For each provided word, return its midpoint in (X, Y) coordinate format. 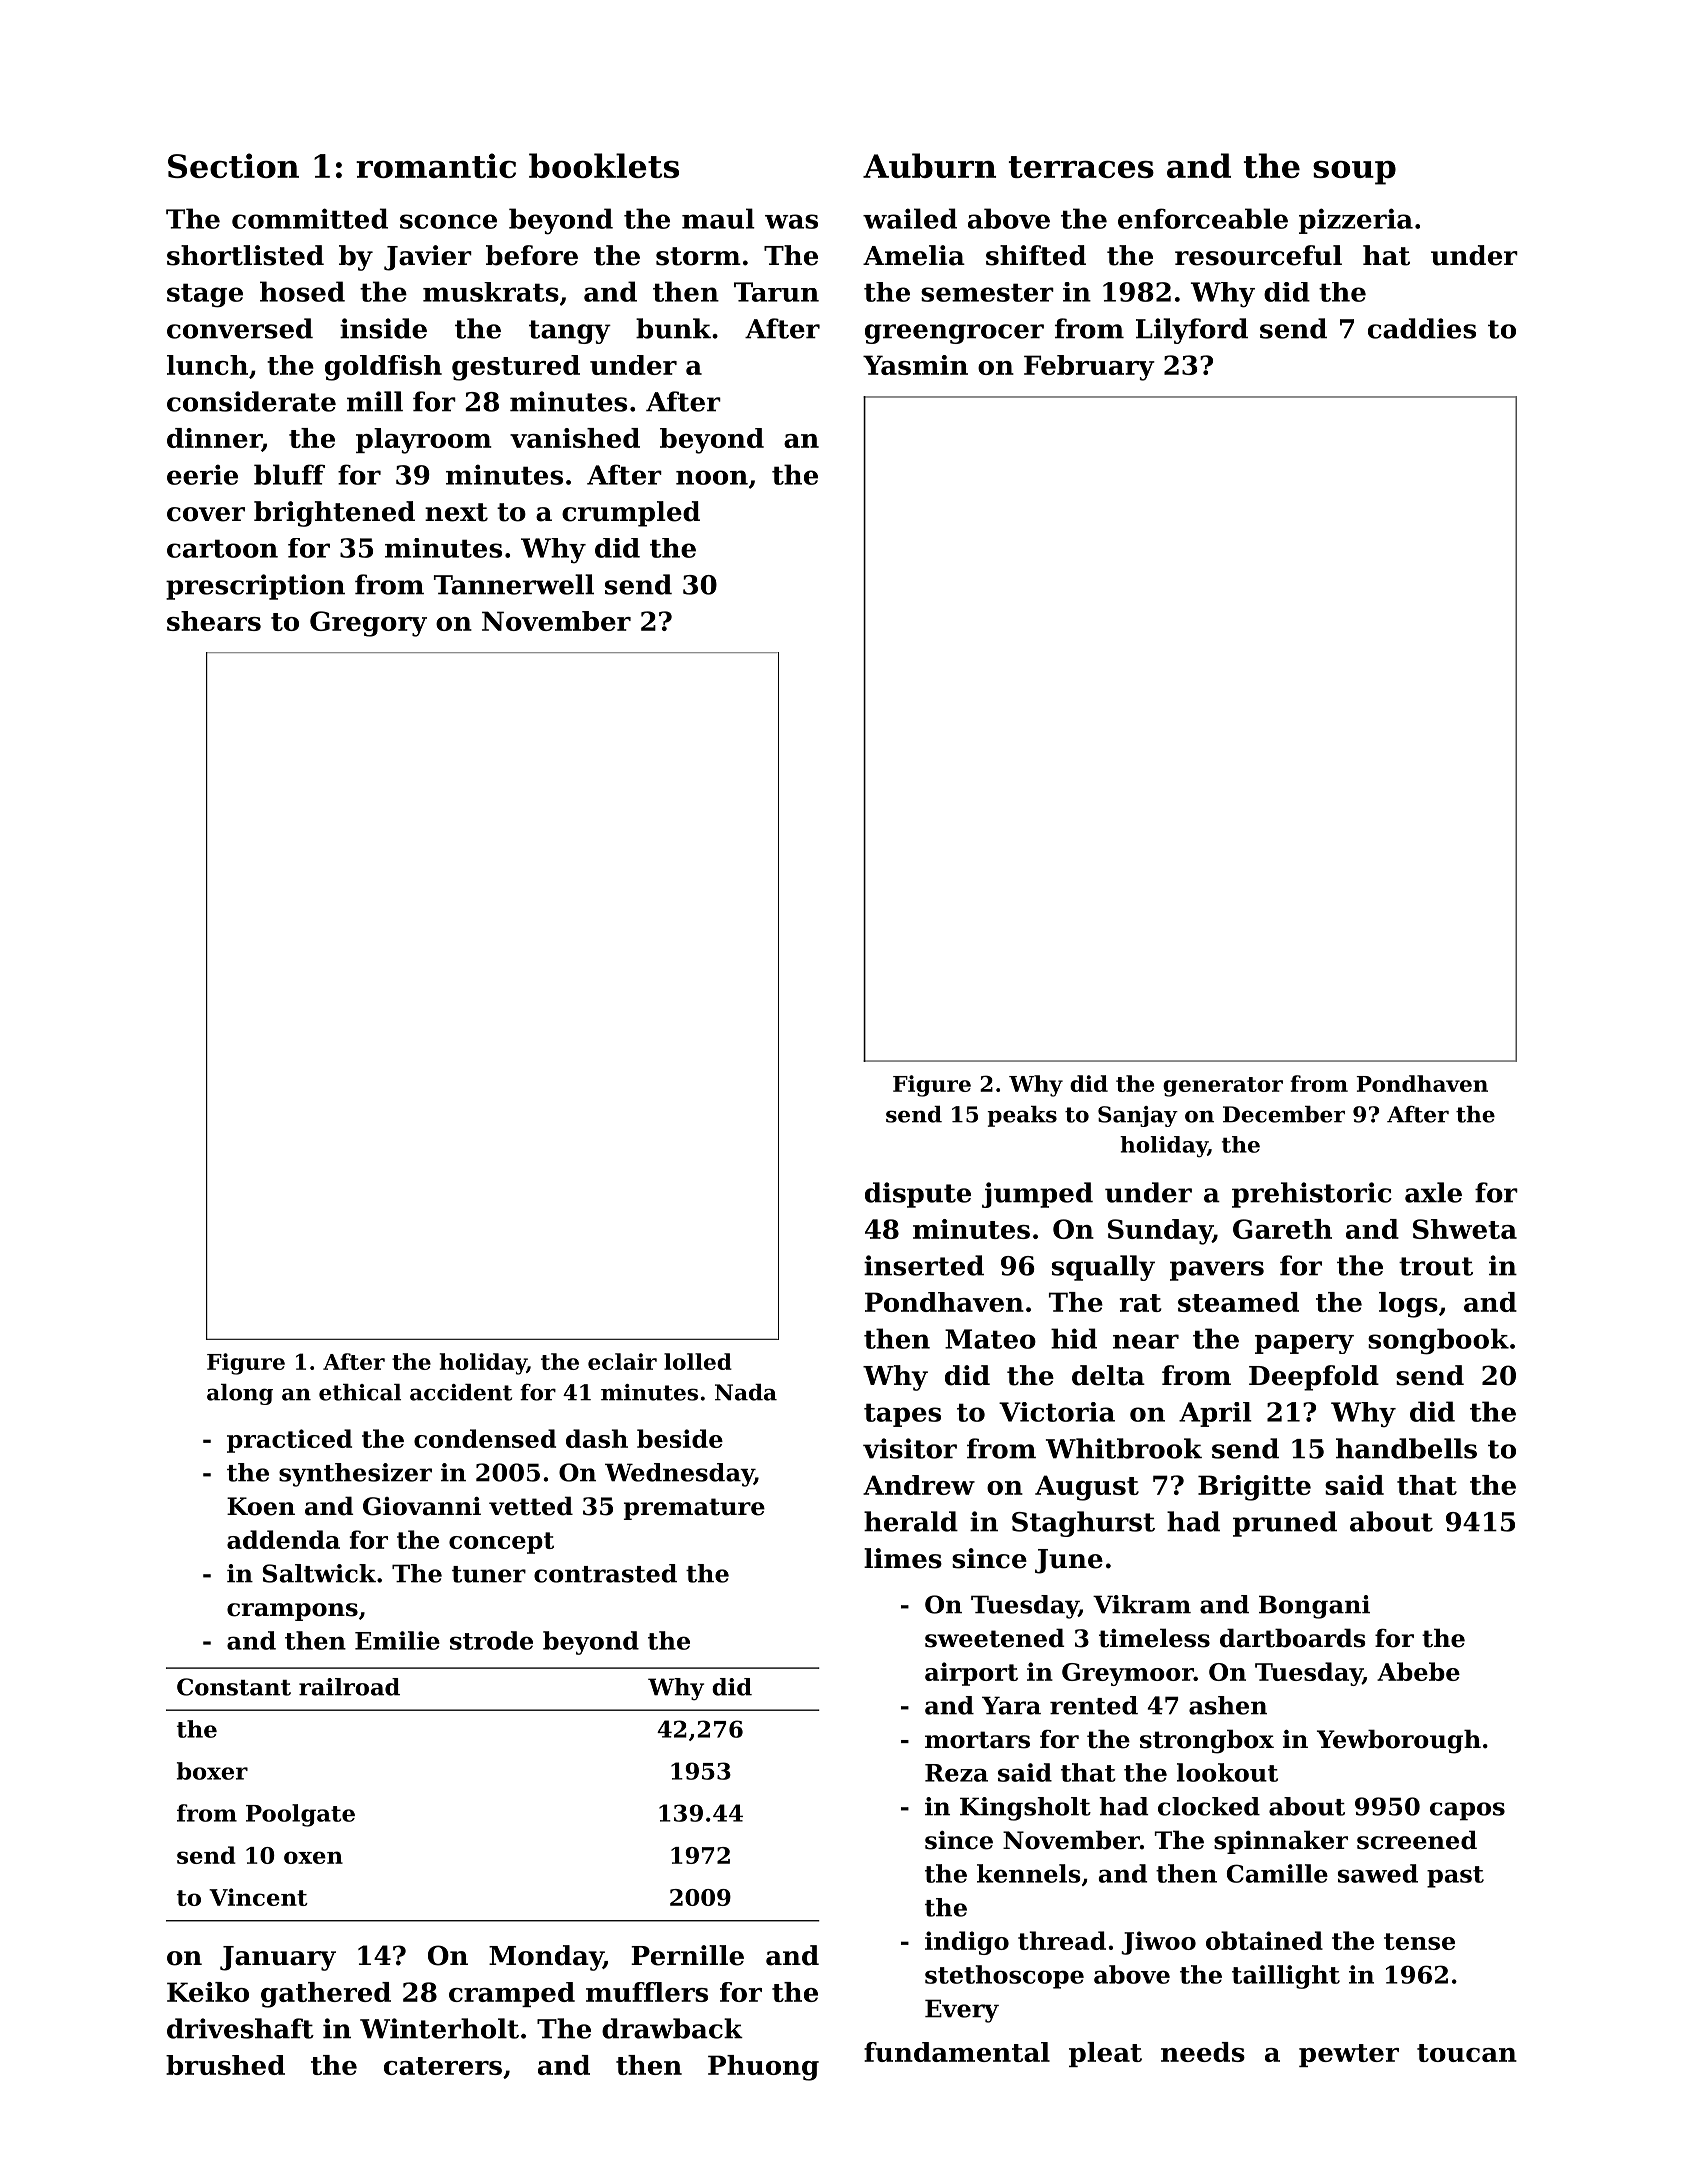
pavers (1217, 1271)
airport (971, 1674)
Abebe (1418, 1671)
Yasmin (915, 365)
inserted (924, 1265)
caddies (1422, 328)
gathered (326, 1995)
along (240, 1394)
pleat (1105, 2054)
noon (712, 477)
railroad (349, 1687)
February (1089, 368)
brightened (334, 514)
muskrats (491, 292)
